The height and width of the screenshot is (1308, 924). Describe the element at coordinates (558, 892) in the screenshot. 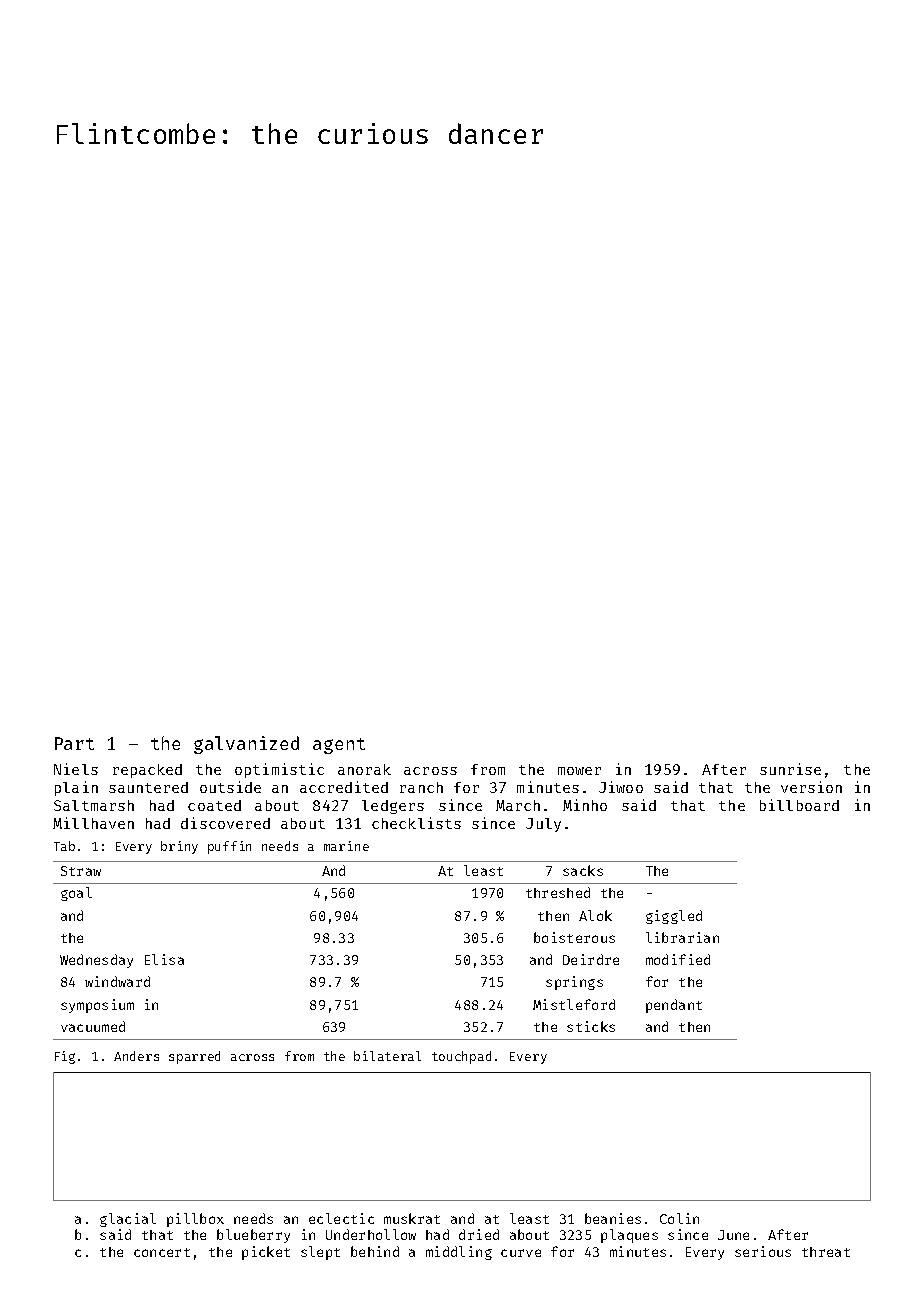

I see `threshed` at that location.
